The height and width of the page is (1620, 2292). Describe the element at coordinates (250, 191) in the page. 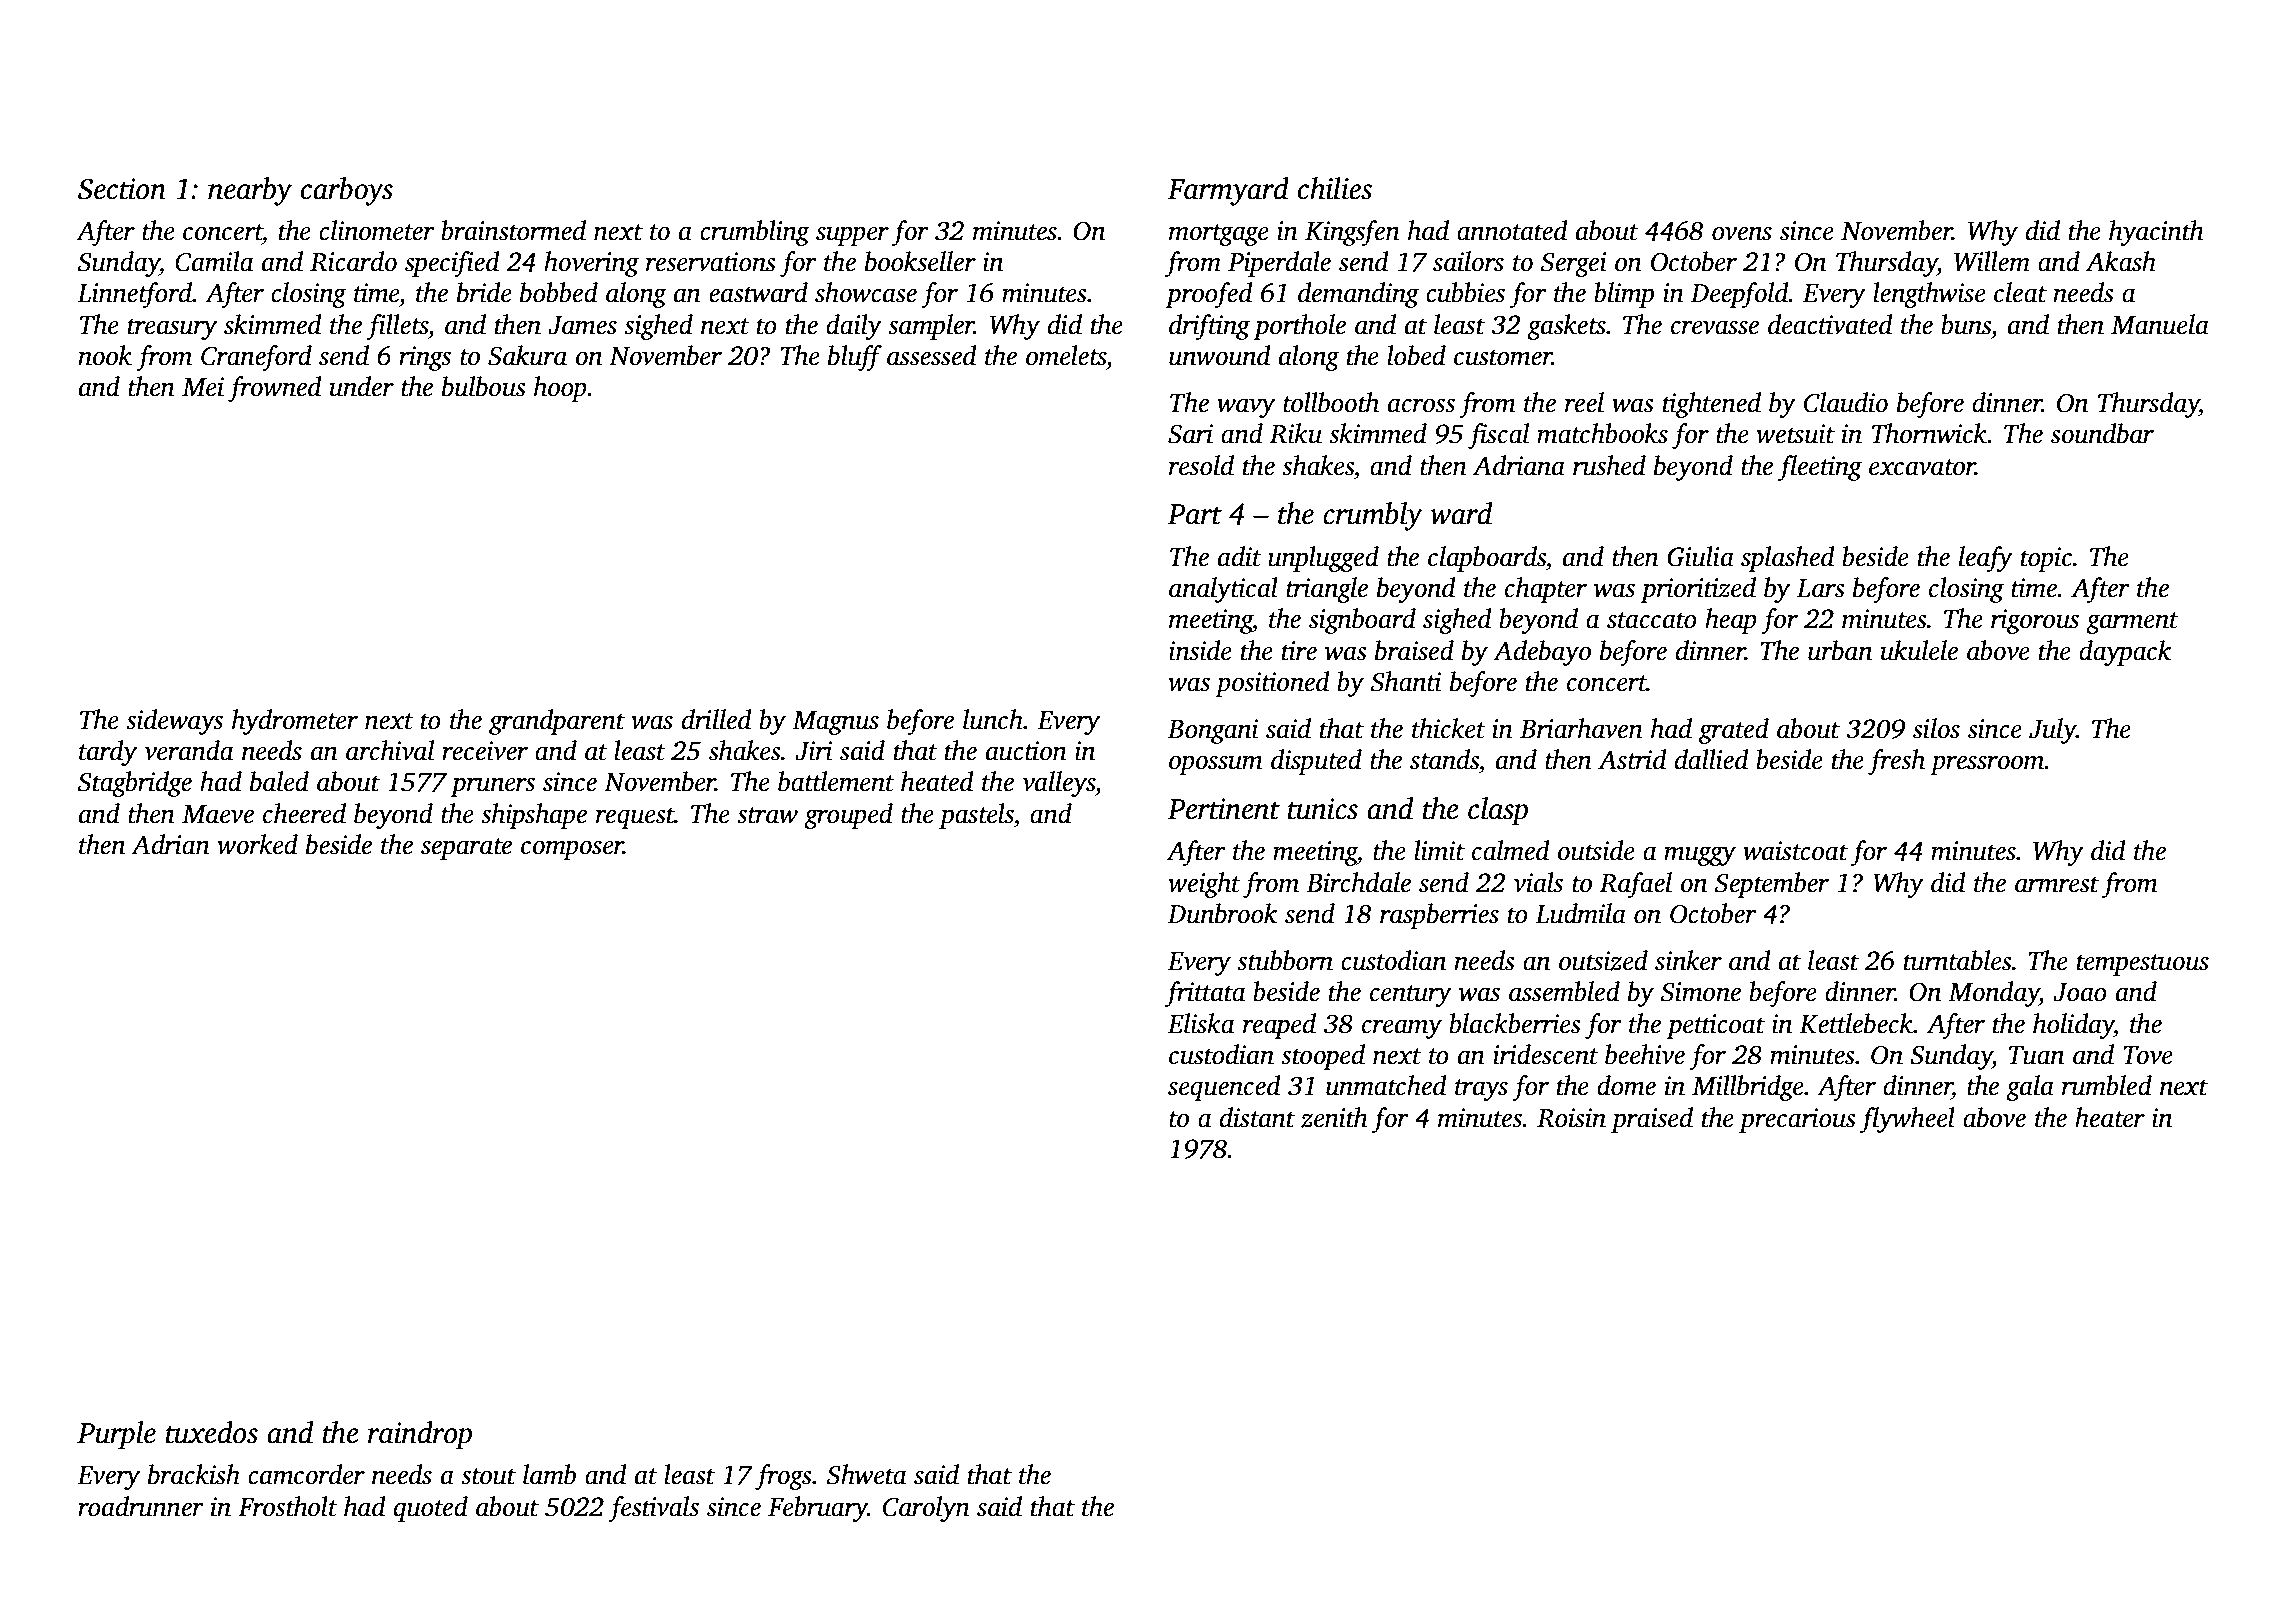

I see `nearby` at that location.
